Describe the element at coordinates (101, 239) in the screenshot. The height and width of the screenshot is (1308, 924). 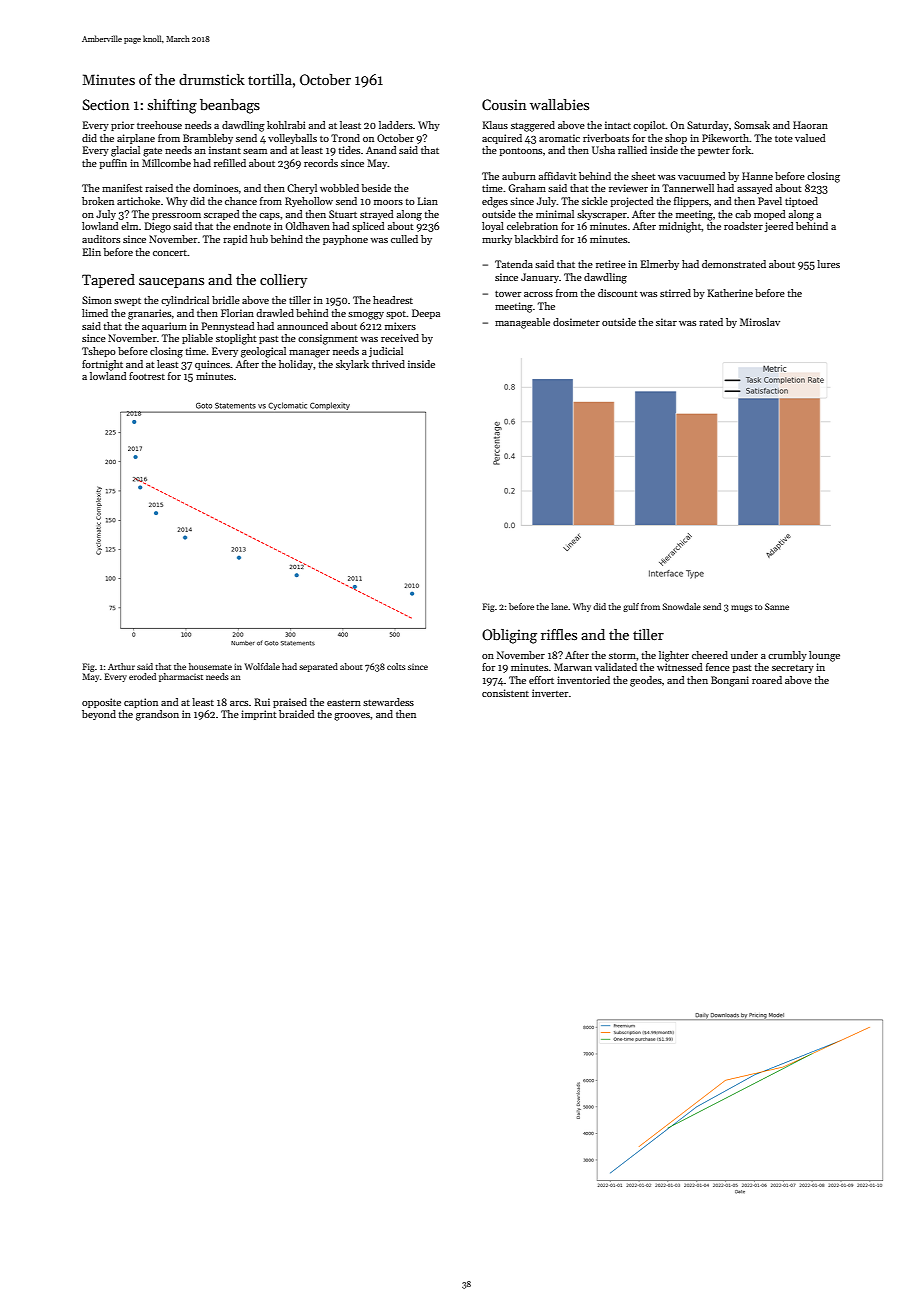
I see `auditors` at that location.
